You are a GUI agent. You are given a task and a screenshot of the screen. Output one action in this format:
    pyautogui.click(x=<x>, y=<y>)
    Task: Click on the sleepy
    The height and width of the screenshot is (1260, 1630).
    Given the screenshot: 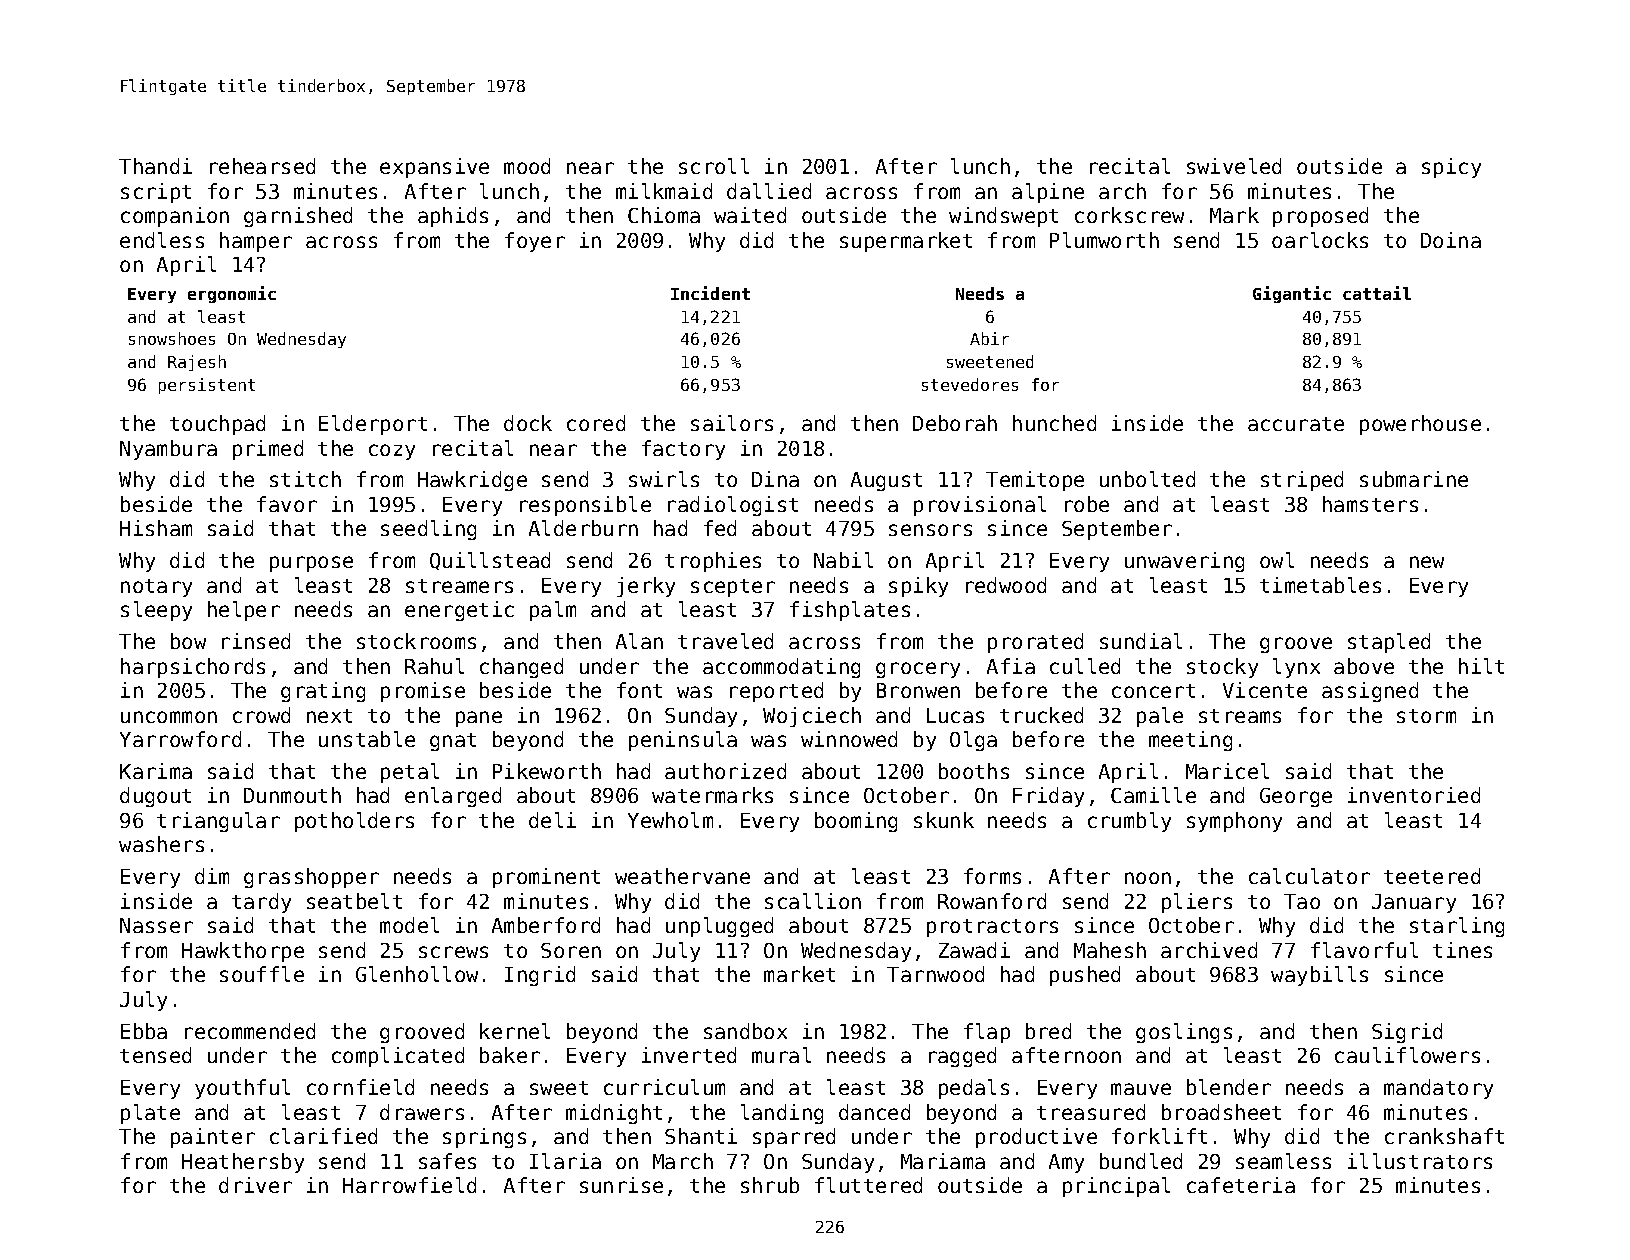 What is the action you would take?
    pyautogui.click(x=156, y=611)
